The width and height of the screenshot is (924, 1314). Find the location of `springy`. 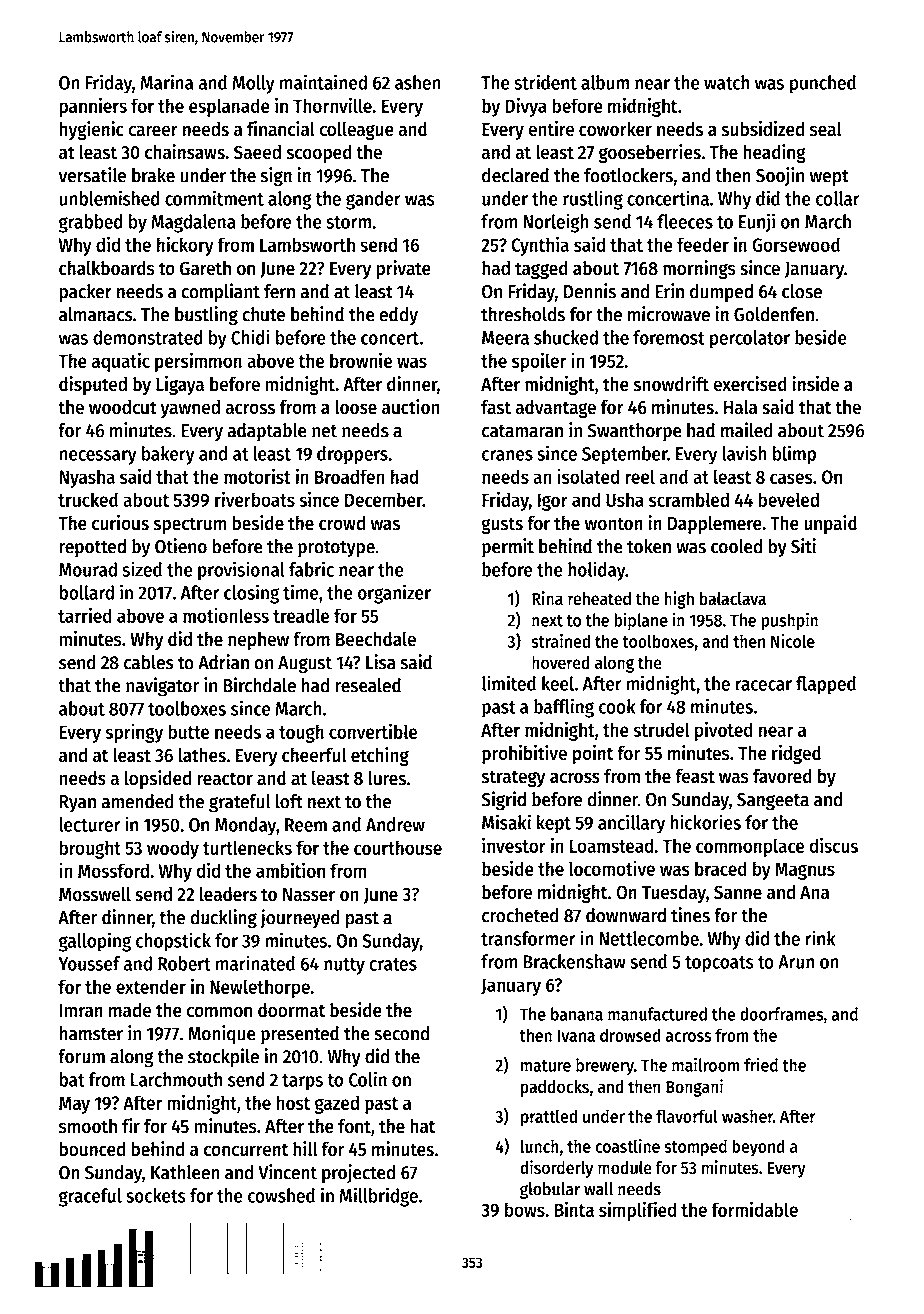

springy is located at coordinates (134, 733).
